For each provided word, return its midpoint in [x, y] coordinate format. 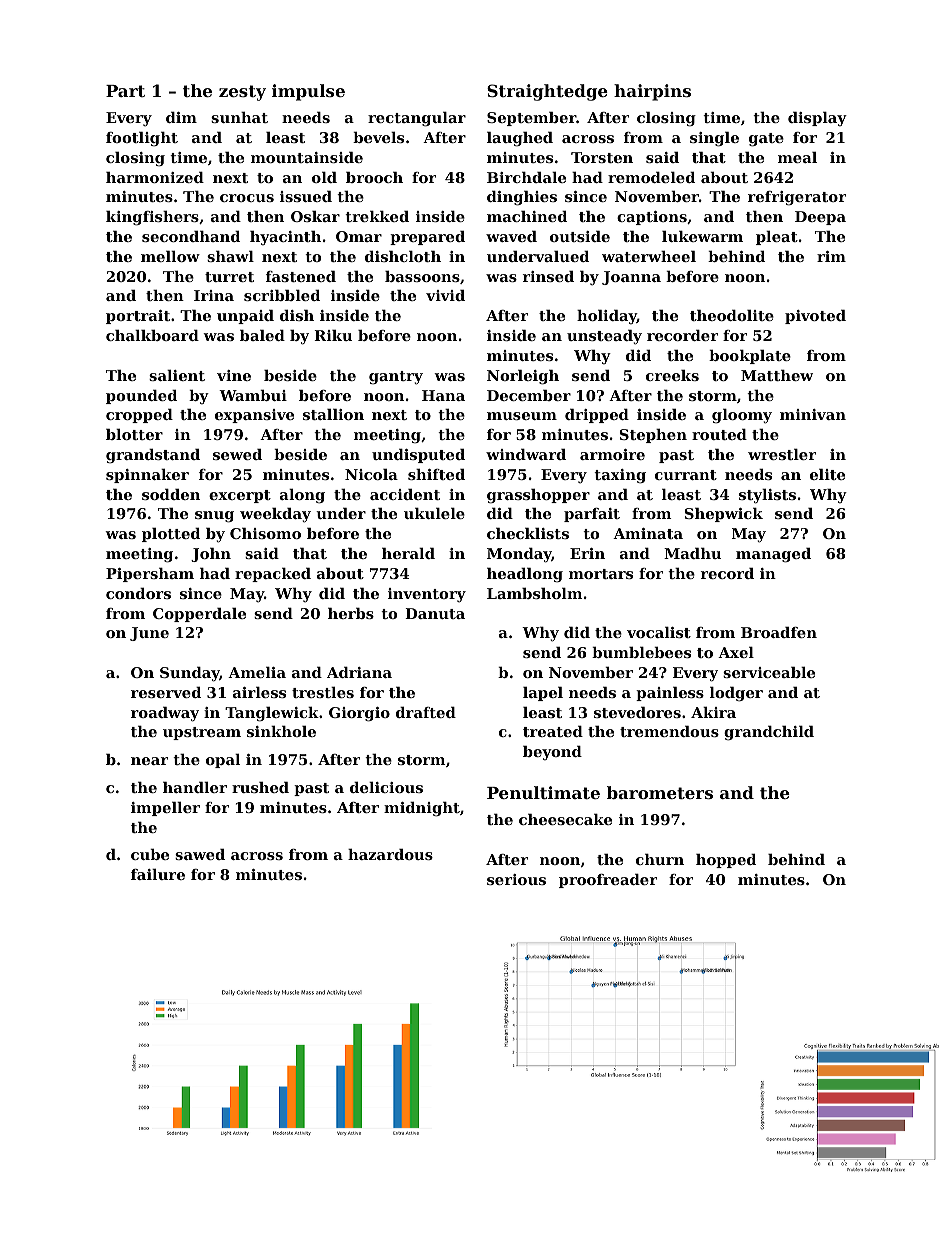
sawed [200, 854]
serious [516, 879]
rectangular [417, 119]
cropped [139, 416]
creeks [672, 375]
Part [125, 91]
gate [766, 140]
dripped [597, 416]
